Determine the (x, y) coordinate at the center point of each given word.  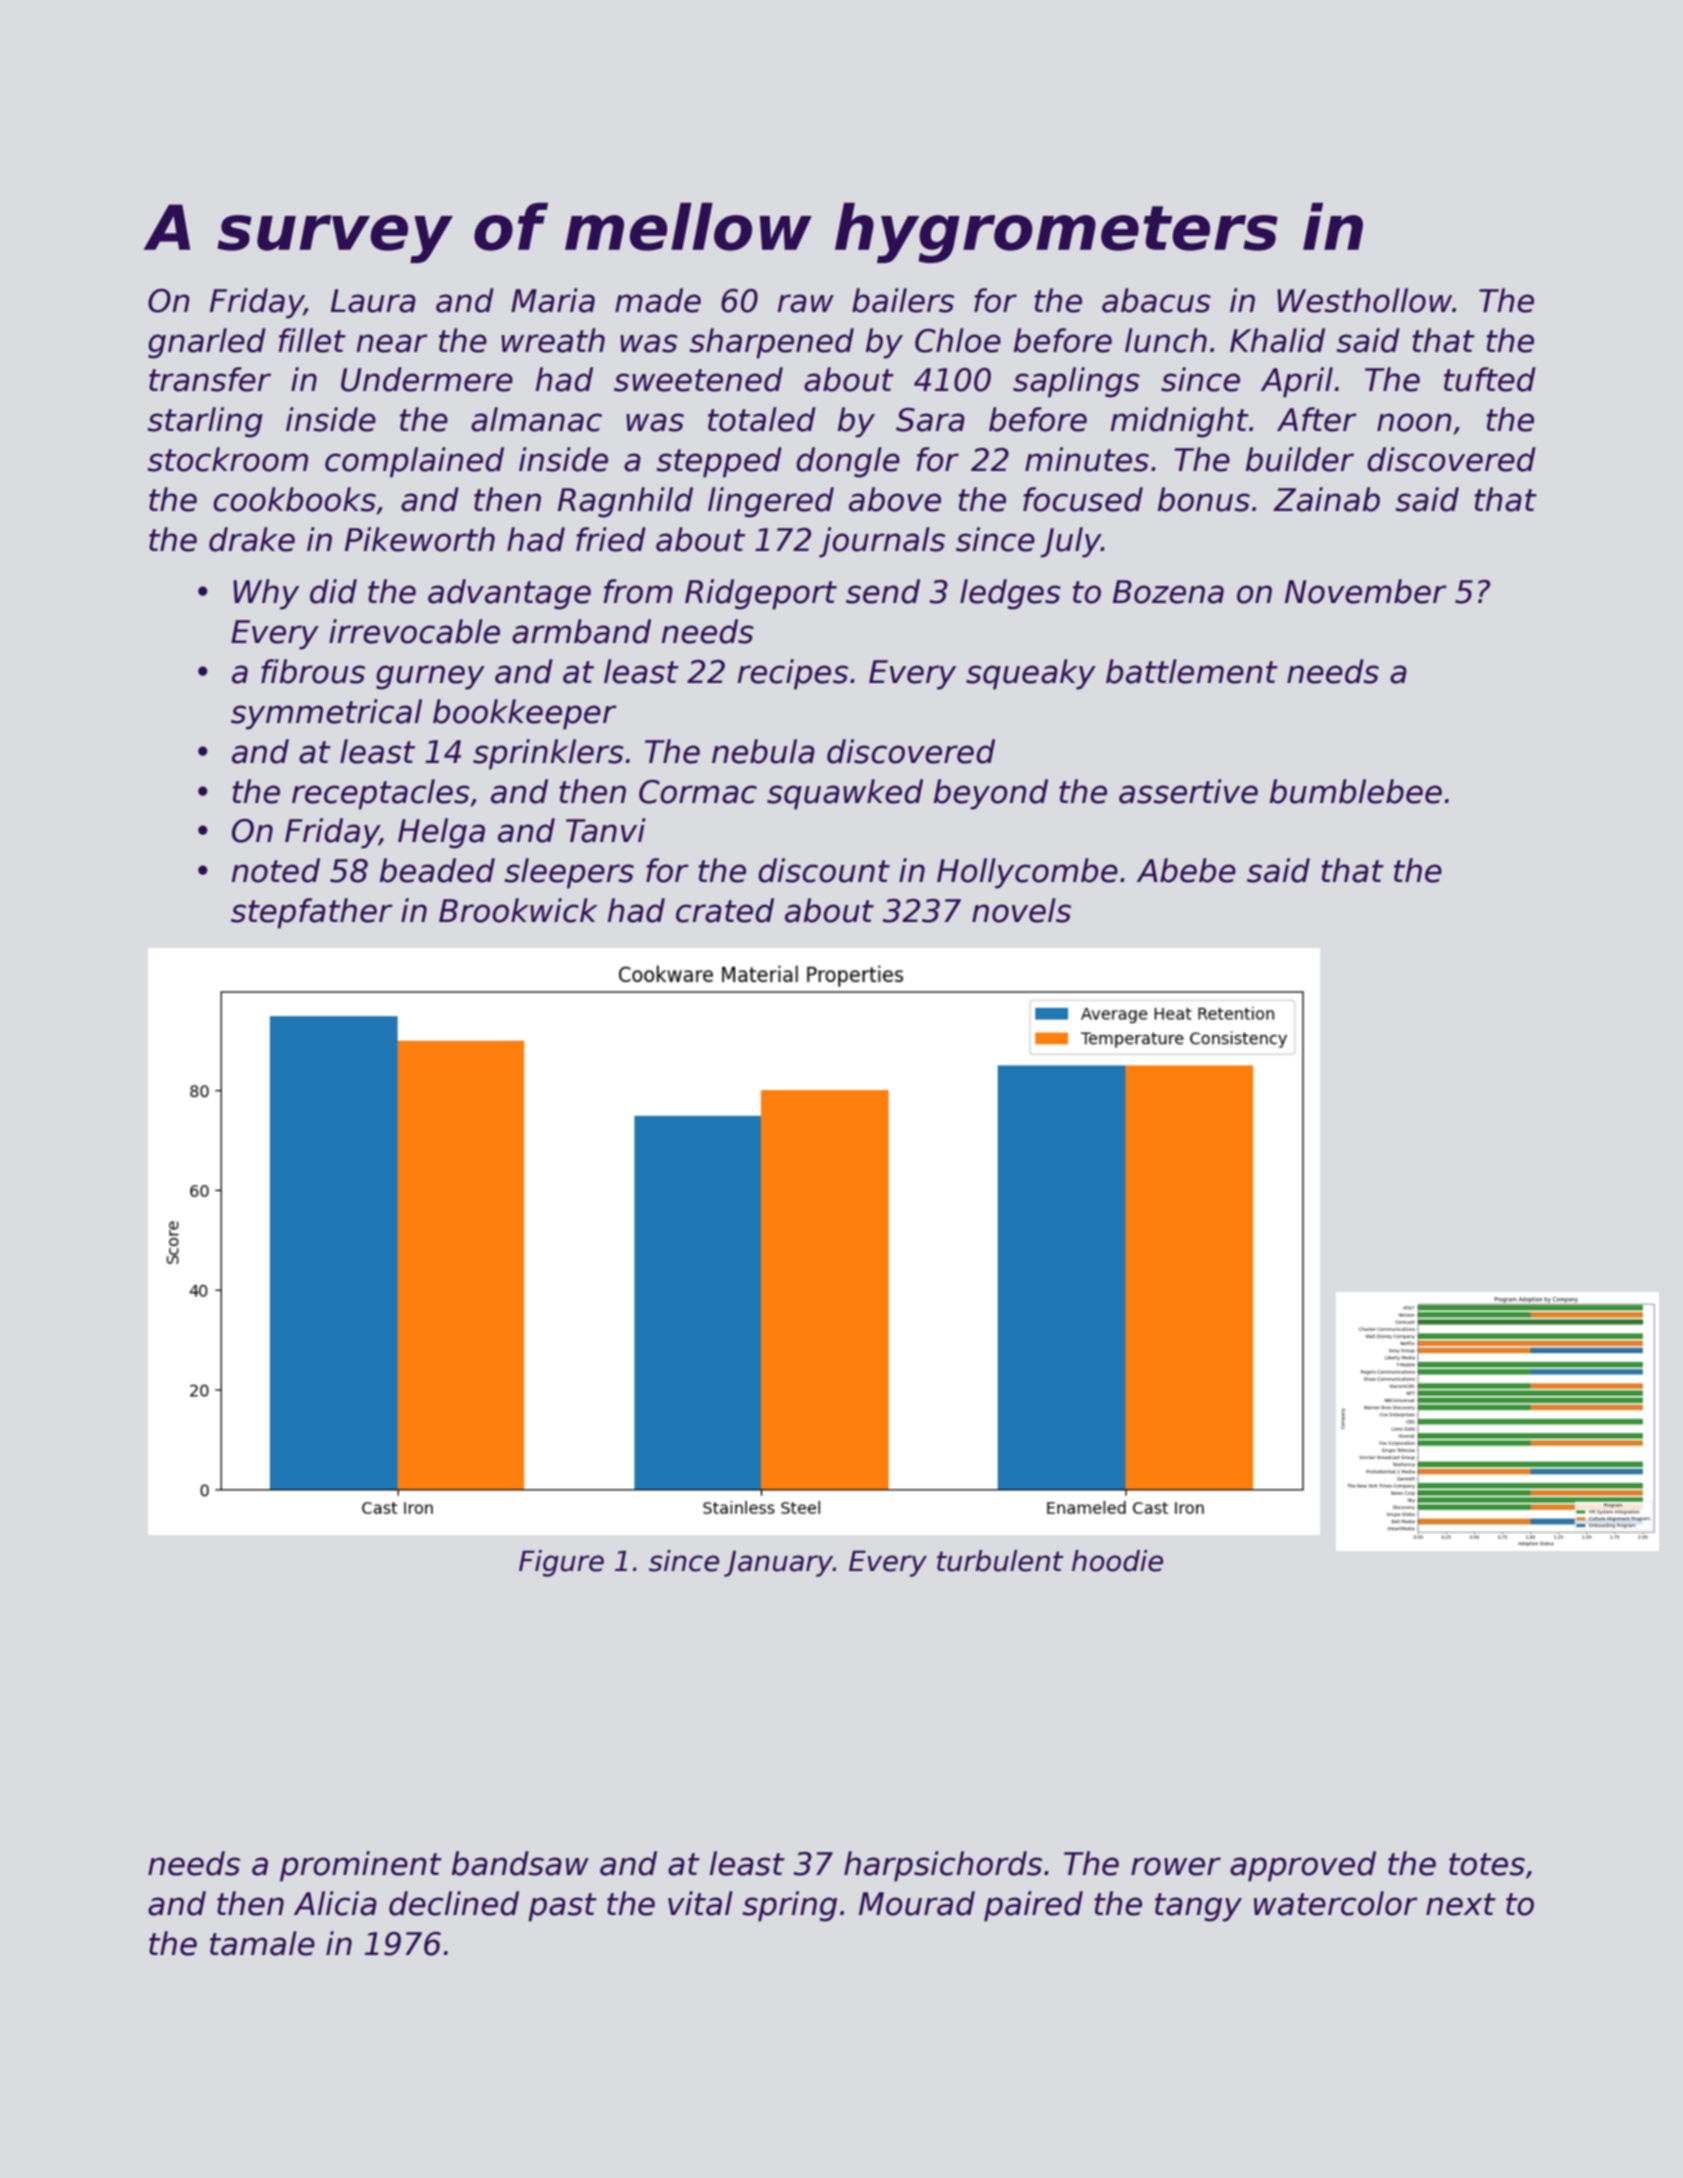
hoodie (1117, 1561)
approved (1303, 1866)
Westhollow (1364, 300)
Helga (441, 833)
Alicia (335, 1903)
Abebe (1186, 870)
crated (725, 910)
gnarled (207, 343)
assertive (1188, 791)
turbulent (1000, 1561)
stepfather (312, 913)
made (658, 300)
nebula (763, 751)
